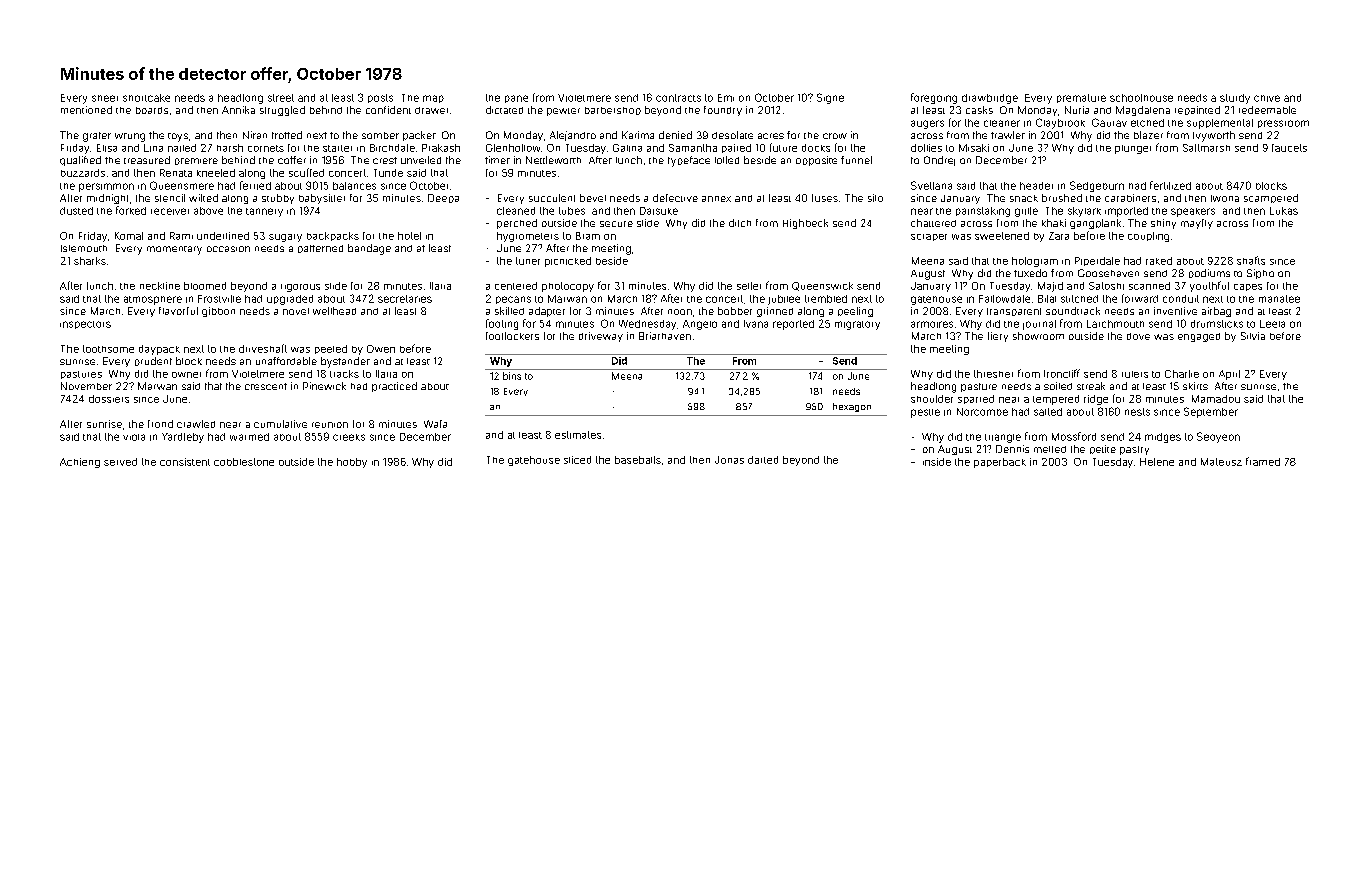 This document has width=1372, height=887. Describe the element at coordinates (1209, 273) in the document. I see `podiums` at that location.
